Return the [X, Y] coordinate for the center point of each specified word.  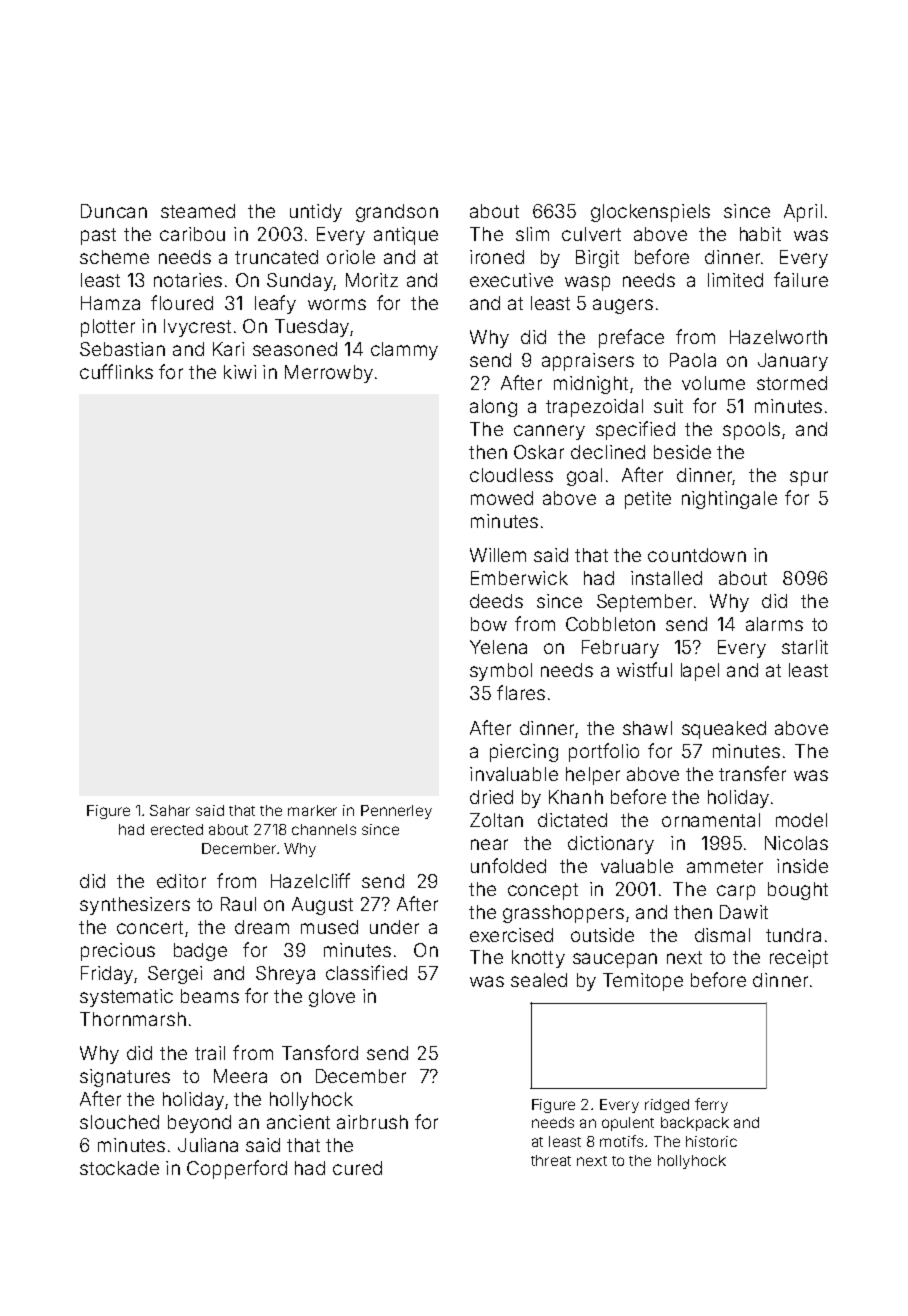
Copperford [237, 1169]
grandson [397, 213]
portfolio [604, 752]
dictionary [611, 845]
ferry [711, 1105]
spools [751, 431]
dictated [572, 820]
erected [177, 829]
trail [210, 1053]
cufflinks [116, 371]
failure [801, 279]
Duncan [114, 211]
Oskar [539, 452]
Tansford [320, 1052]
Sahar [170, 810]
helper [593, 776]
